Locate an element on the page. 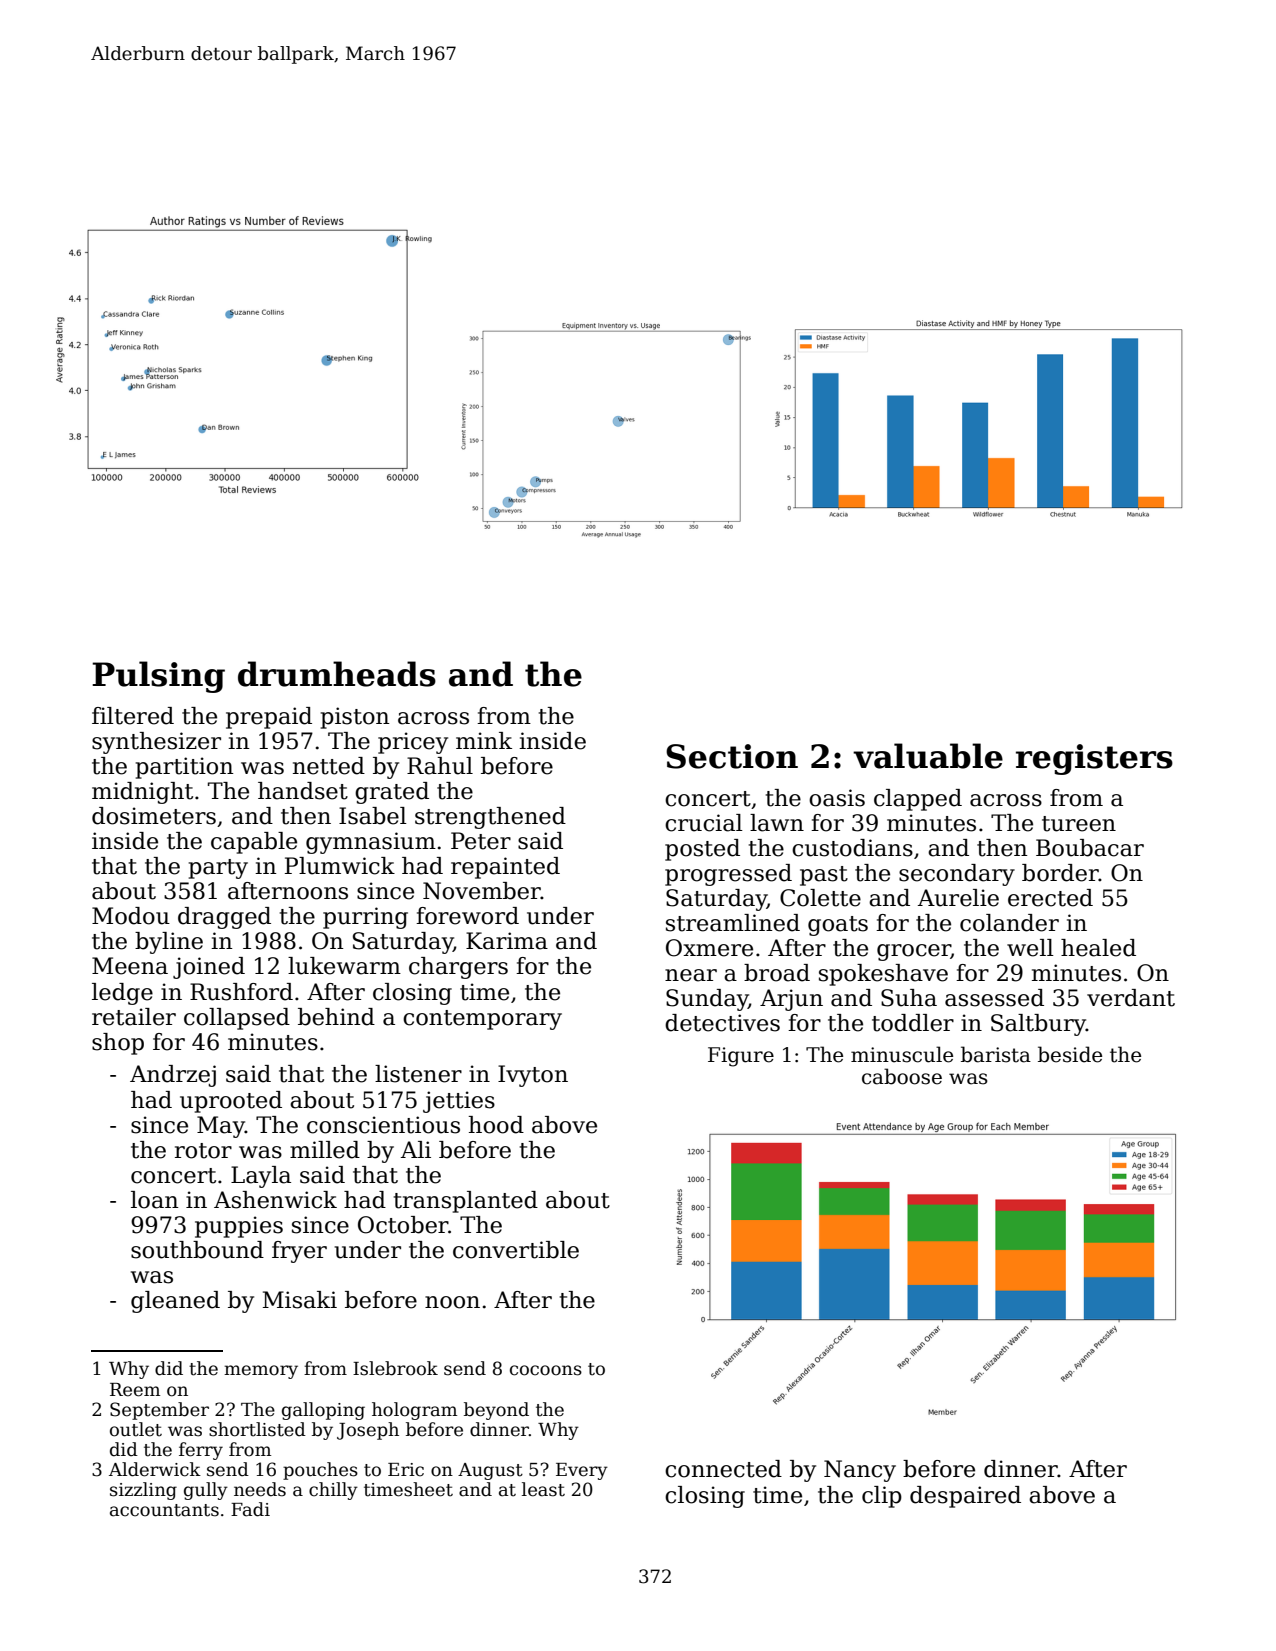 The image size is (1276, 1651). piston is located at coordinates (355, 718).
